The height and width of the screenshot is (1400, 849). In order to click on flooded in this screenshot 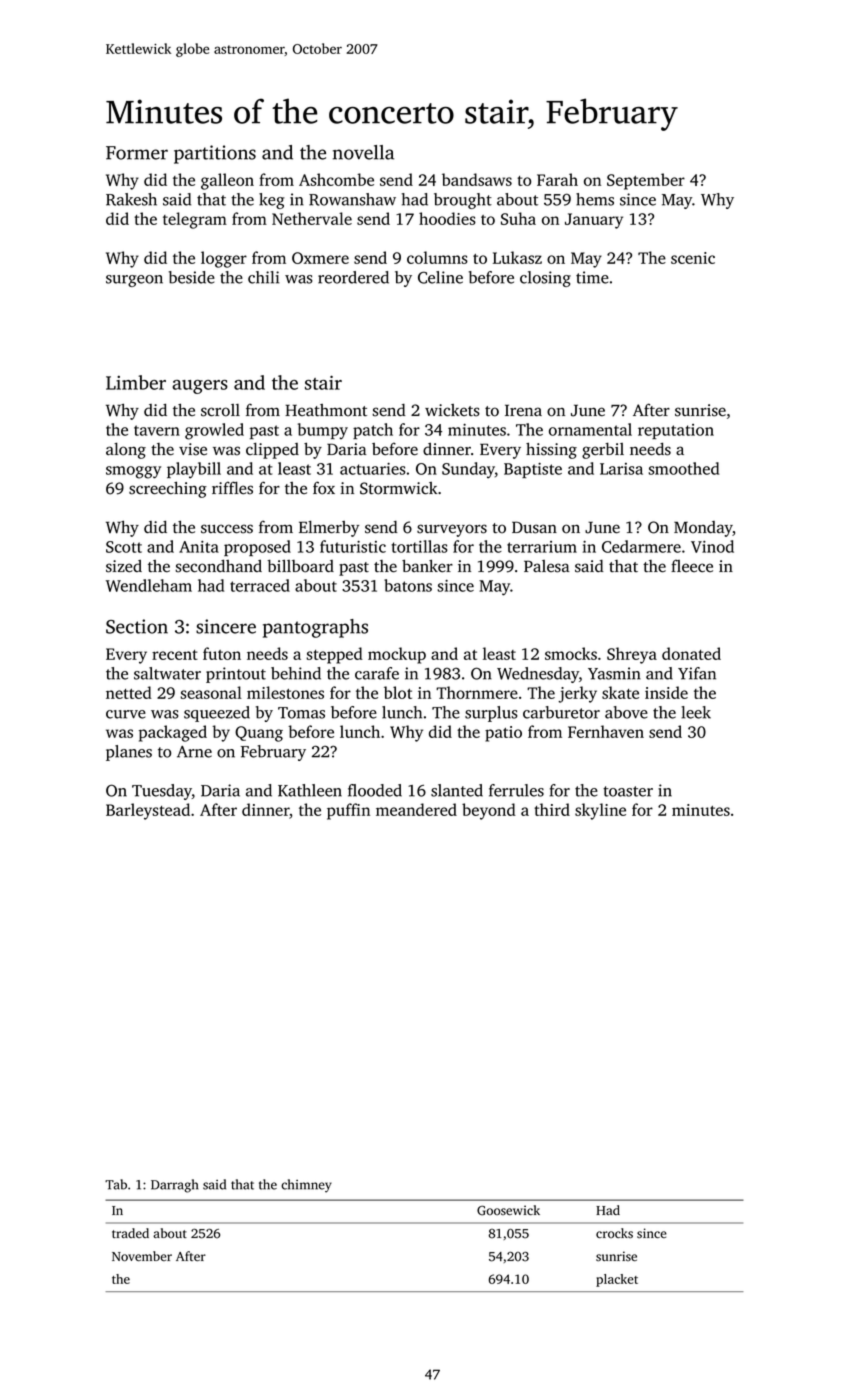, I will do `click(375, 790)`.
